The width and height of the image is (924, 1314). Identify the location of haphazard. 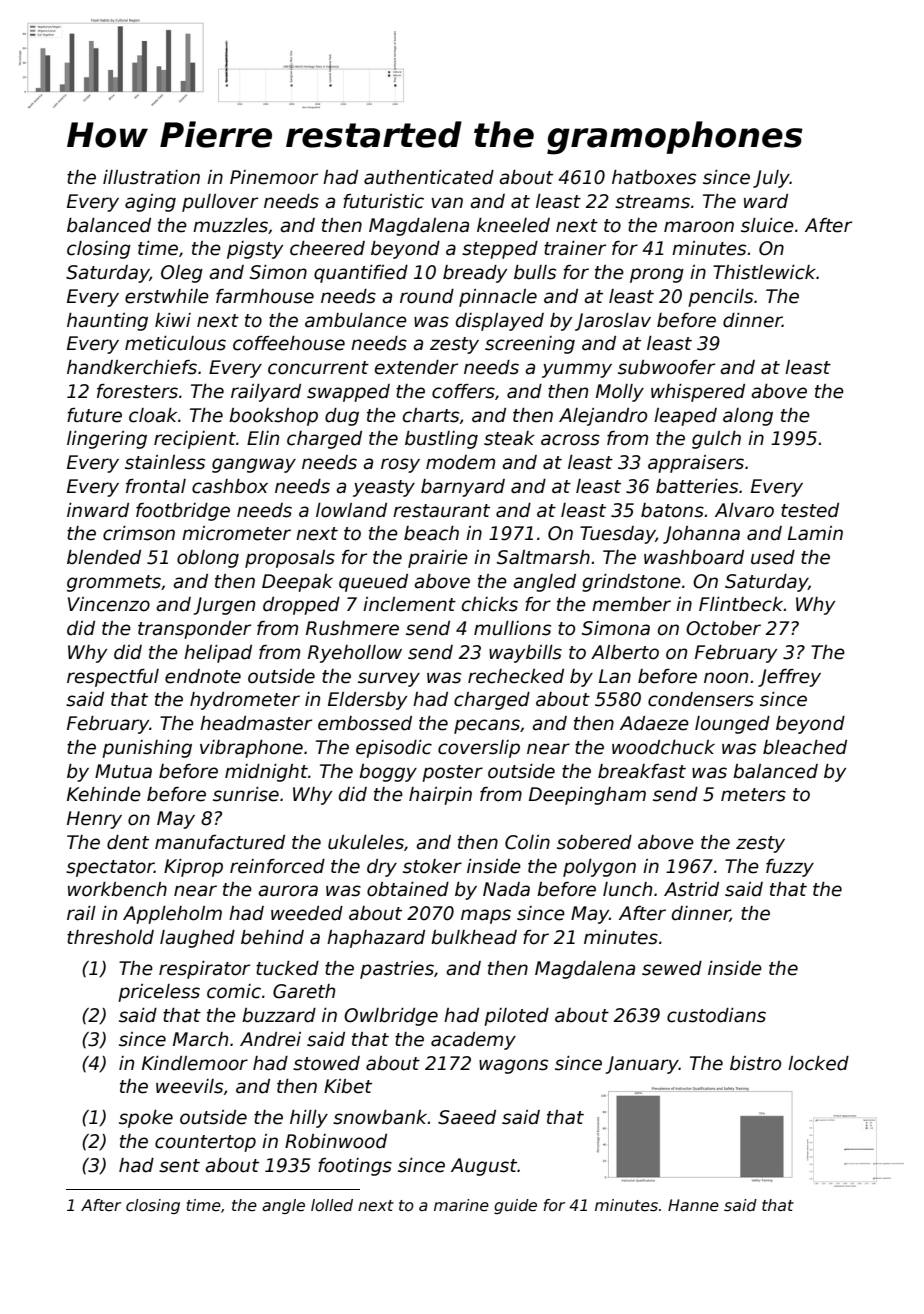
(376, 939).
